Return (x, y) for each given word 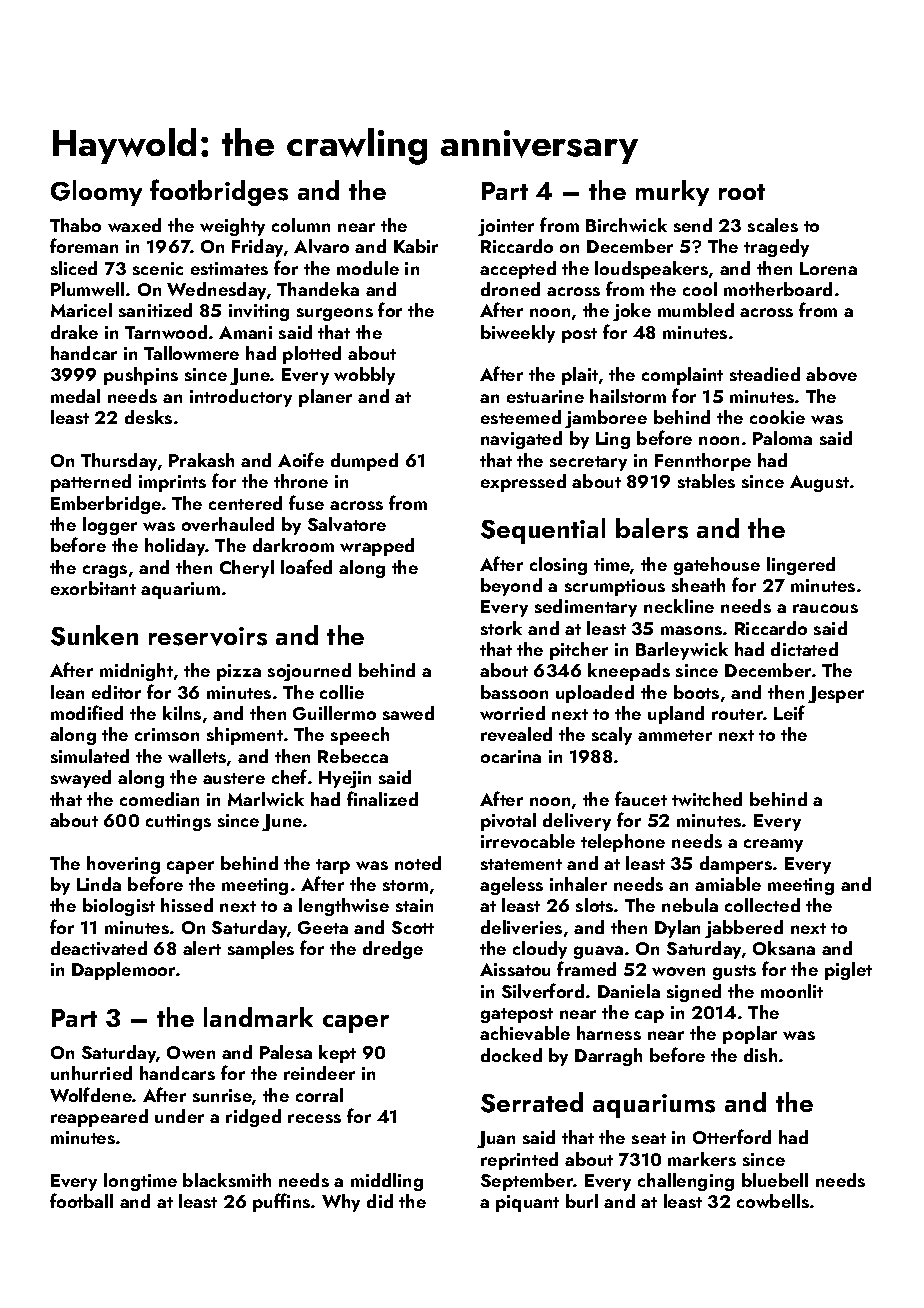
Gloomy (96, 193)
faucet (641, 798)
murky (672, 193)
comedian (159, 799)
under (179, 1116)
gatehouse (717, 566)
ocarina (511, 756)
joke (632, 312)
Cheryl (247, 569)
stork (501, 628)
